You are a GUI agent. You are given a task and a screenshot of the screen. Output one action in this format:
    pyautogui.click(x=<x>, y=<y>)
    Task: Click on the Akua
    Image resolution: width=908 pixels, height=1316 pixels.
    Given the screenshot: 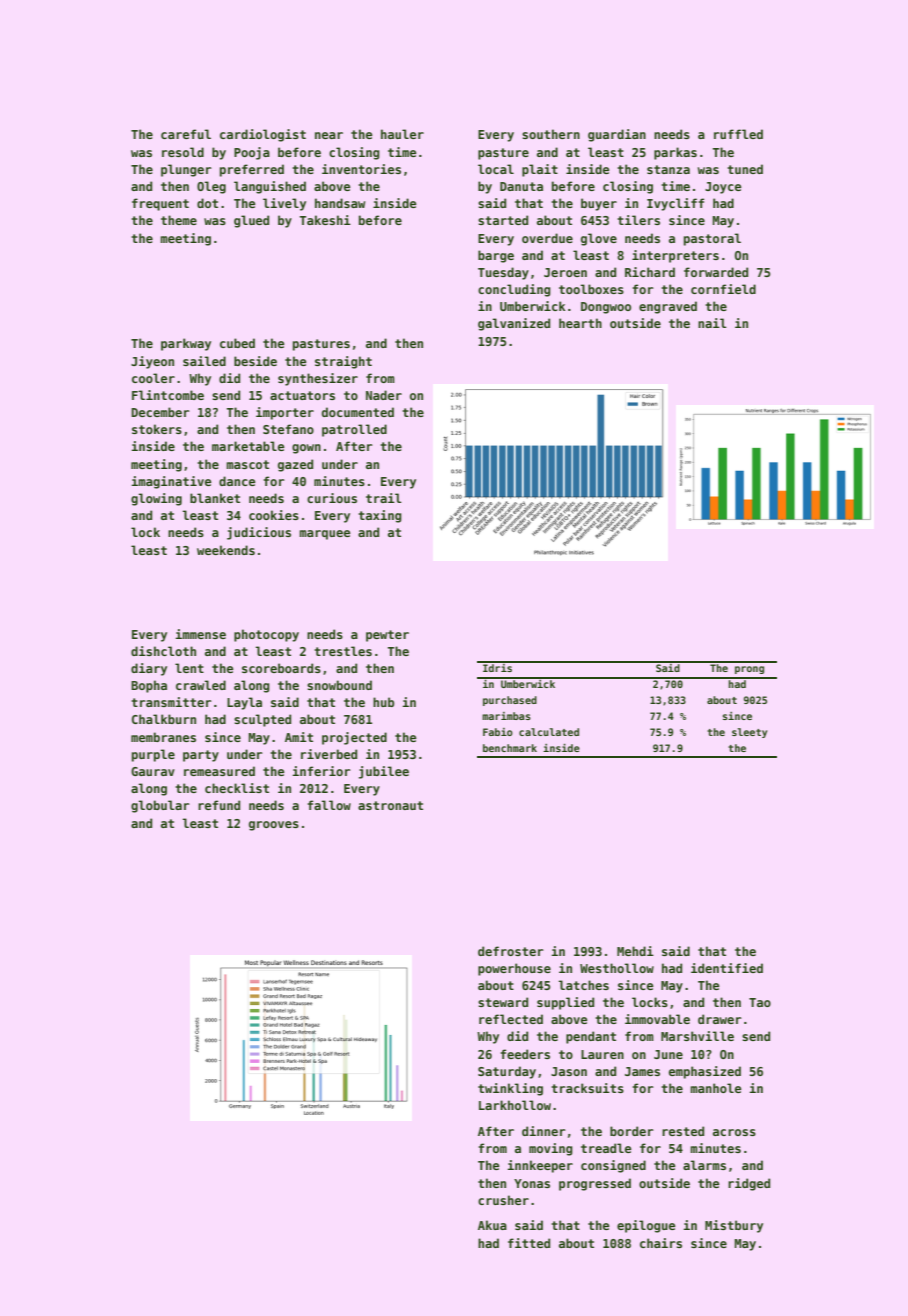 What is the action you would take?
    pyautogui.click(x=492, y=1225)
